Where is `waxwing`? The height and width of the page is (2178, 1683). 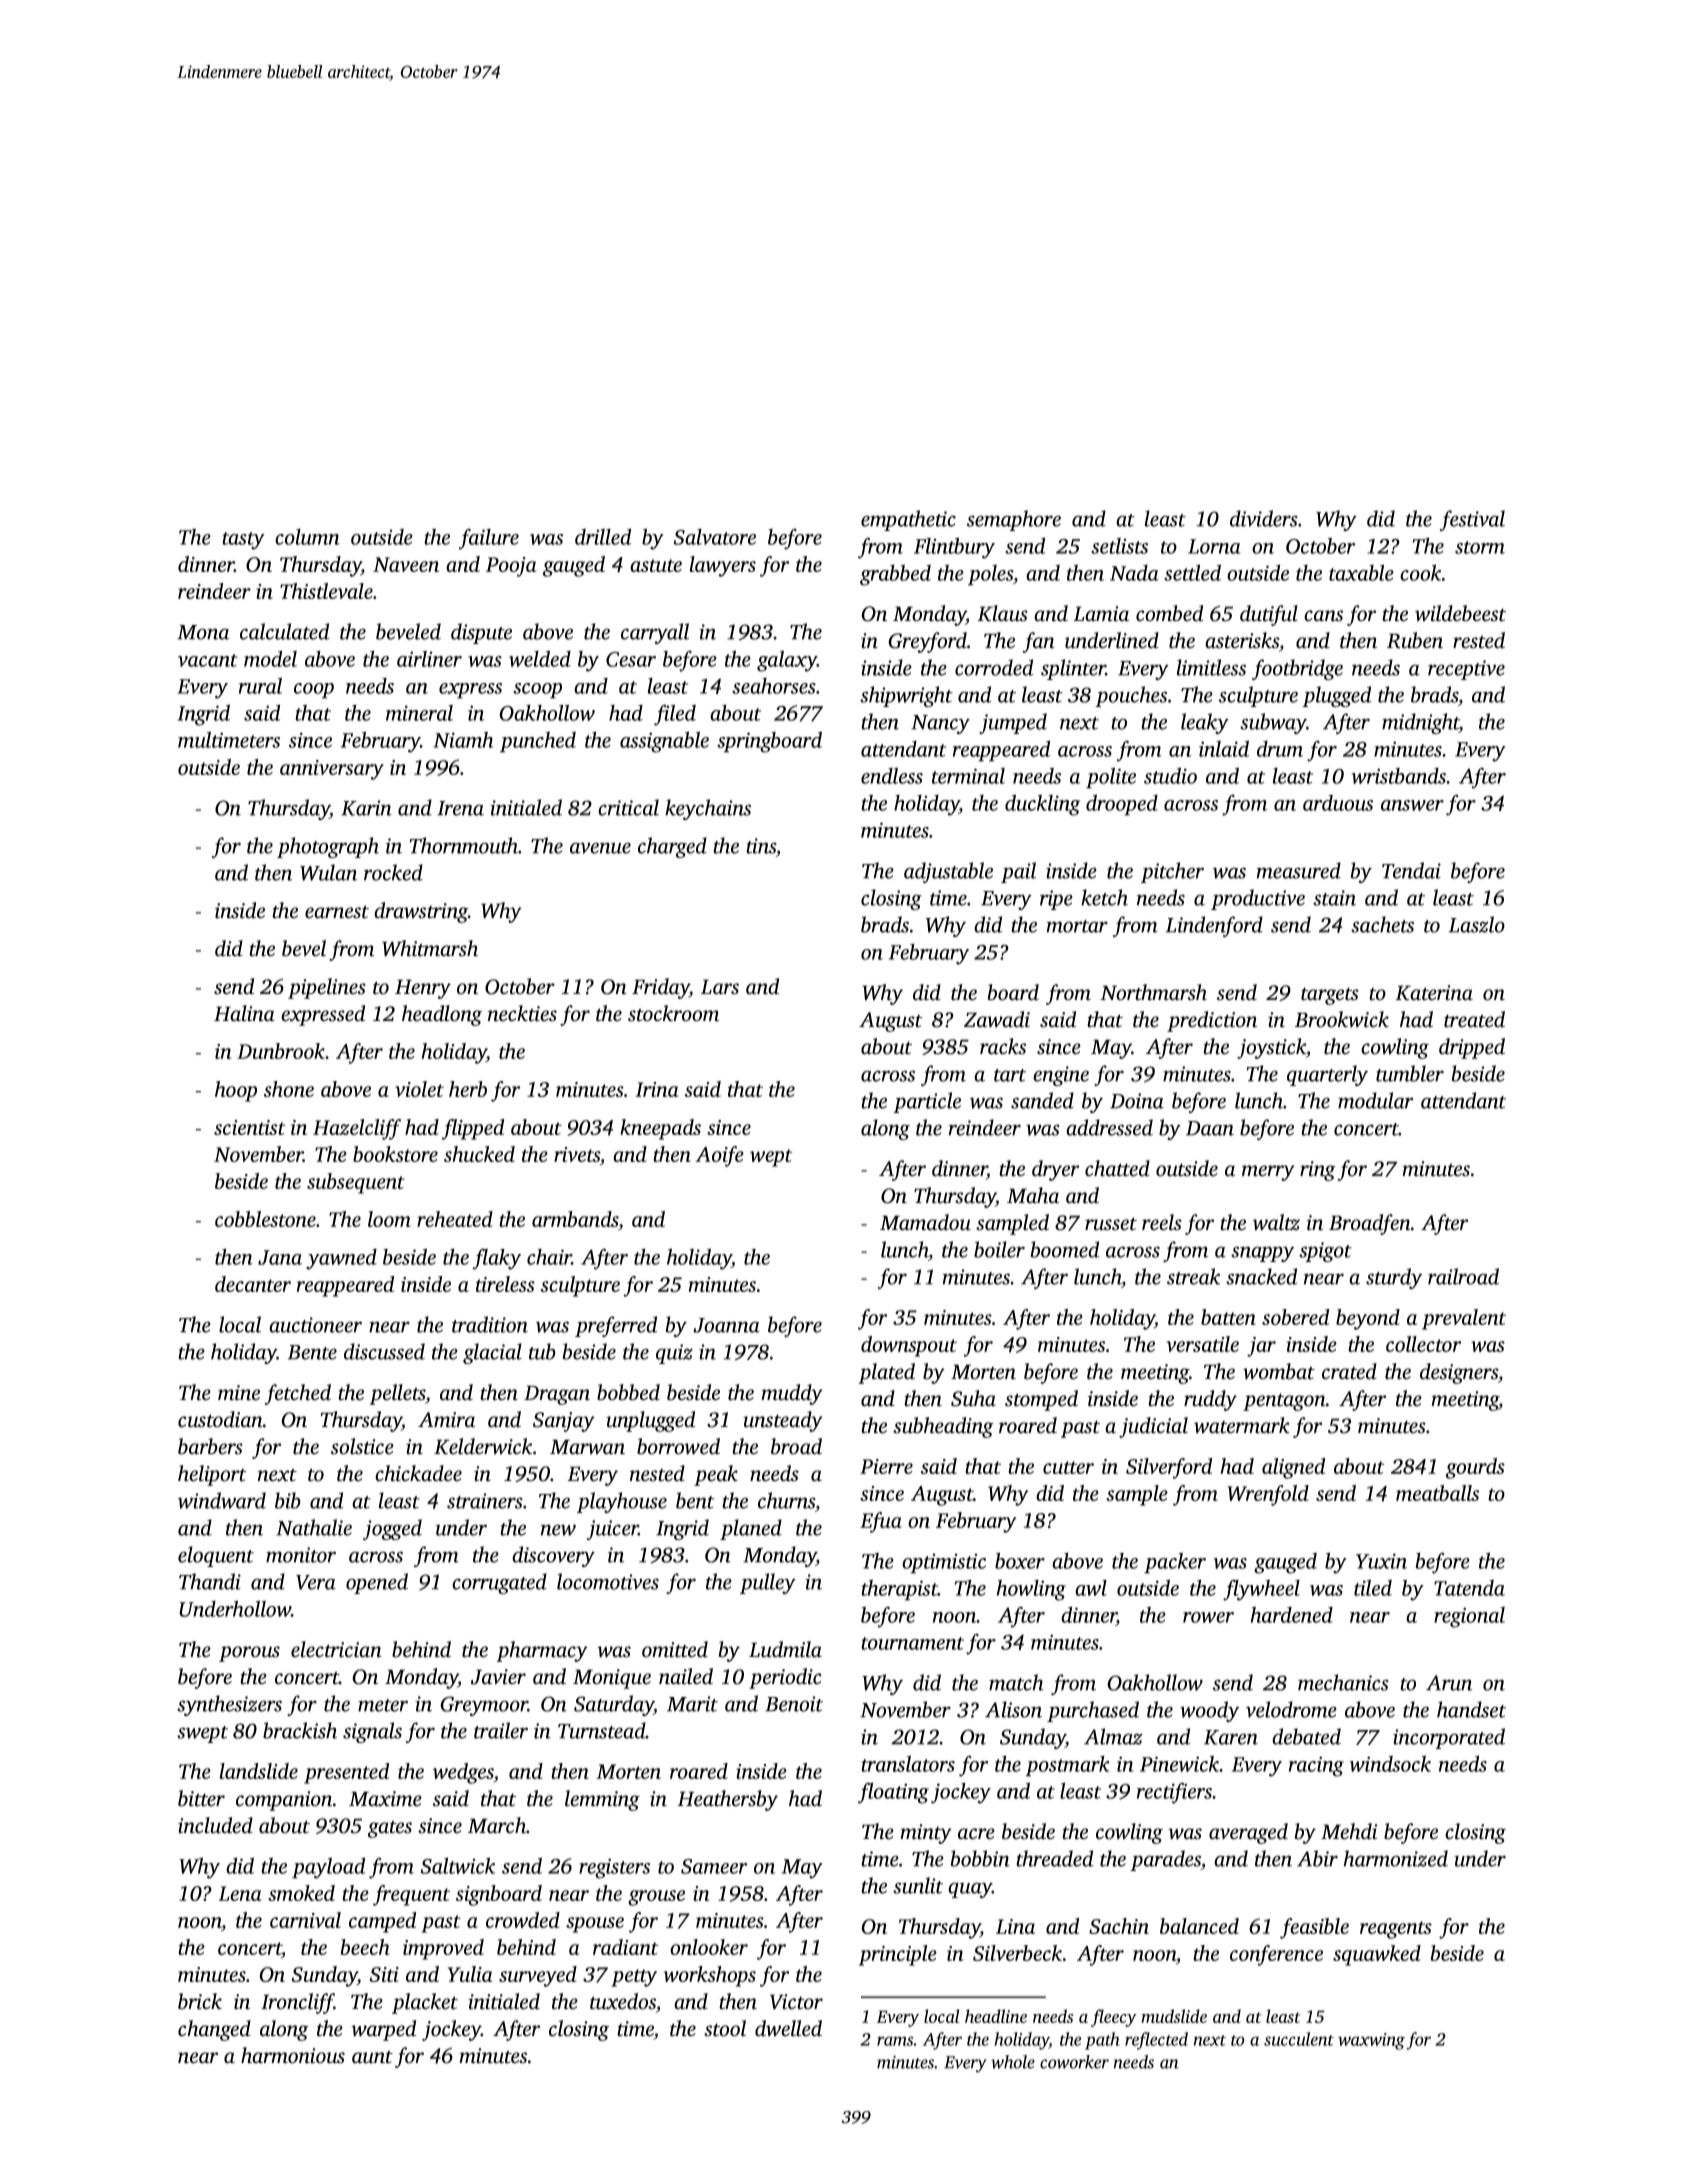 waxwing is located at coordinates (1371, 2041).
